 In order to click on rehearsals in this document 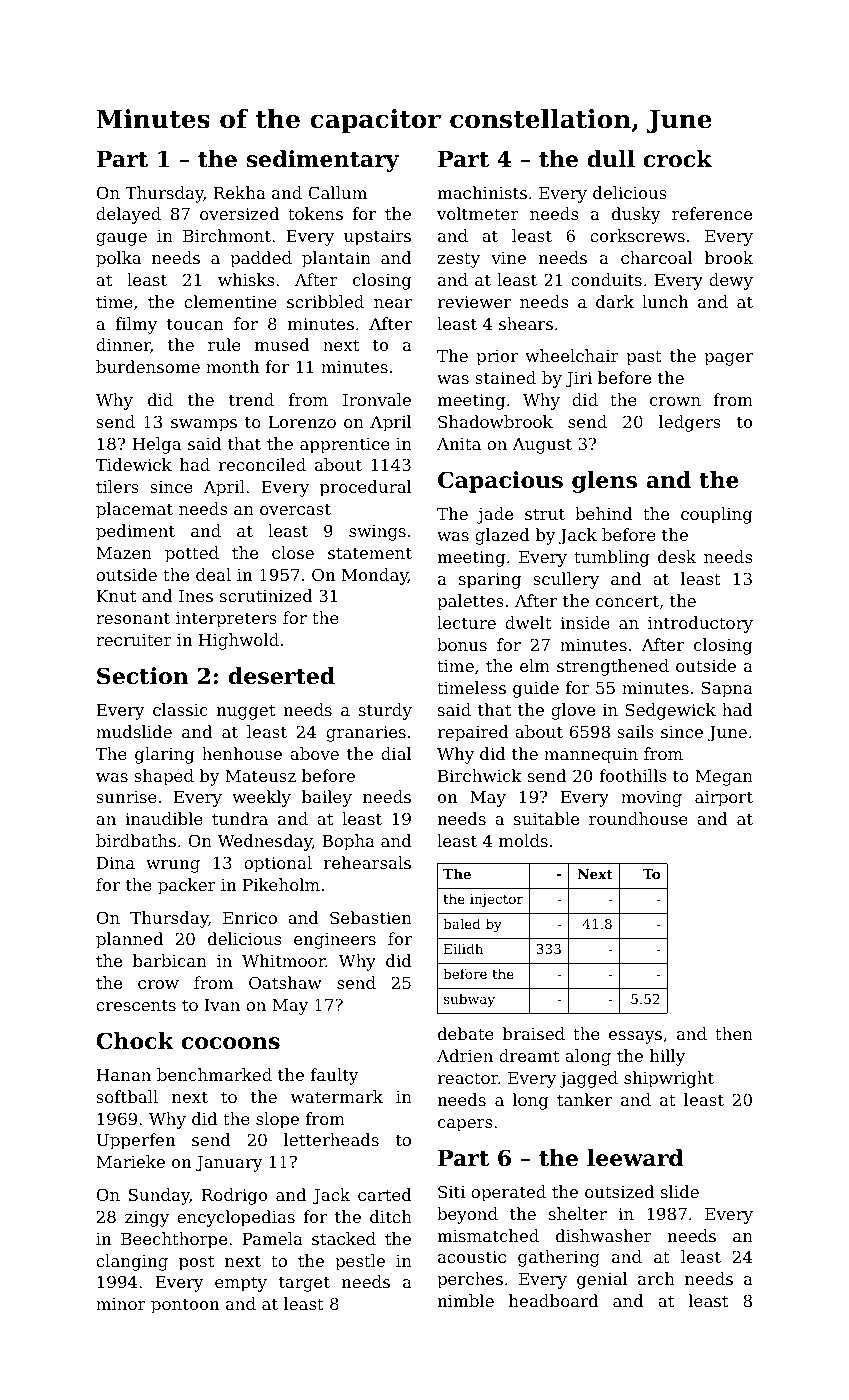, I will do `click(367, 862)`.
